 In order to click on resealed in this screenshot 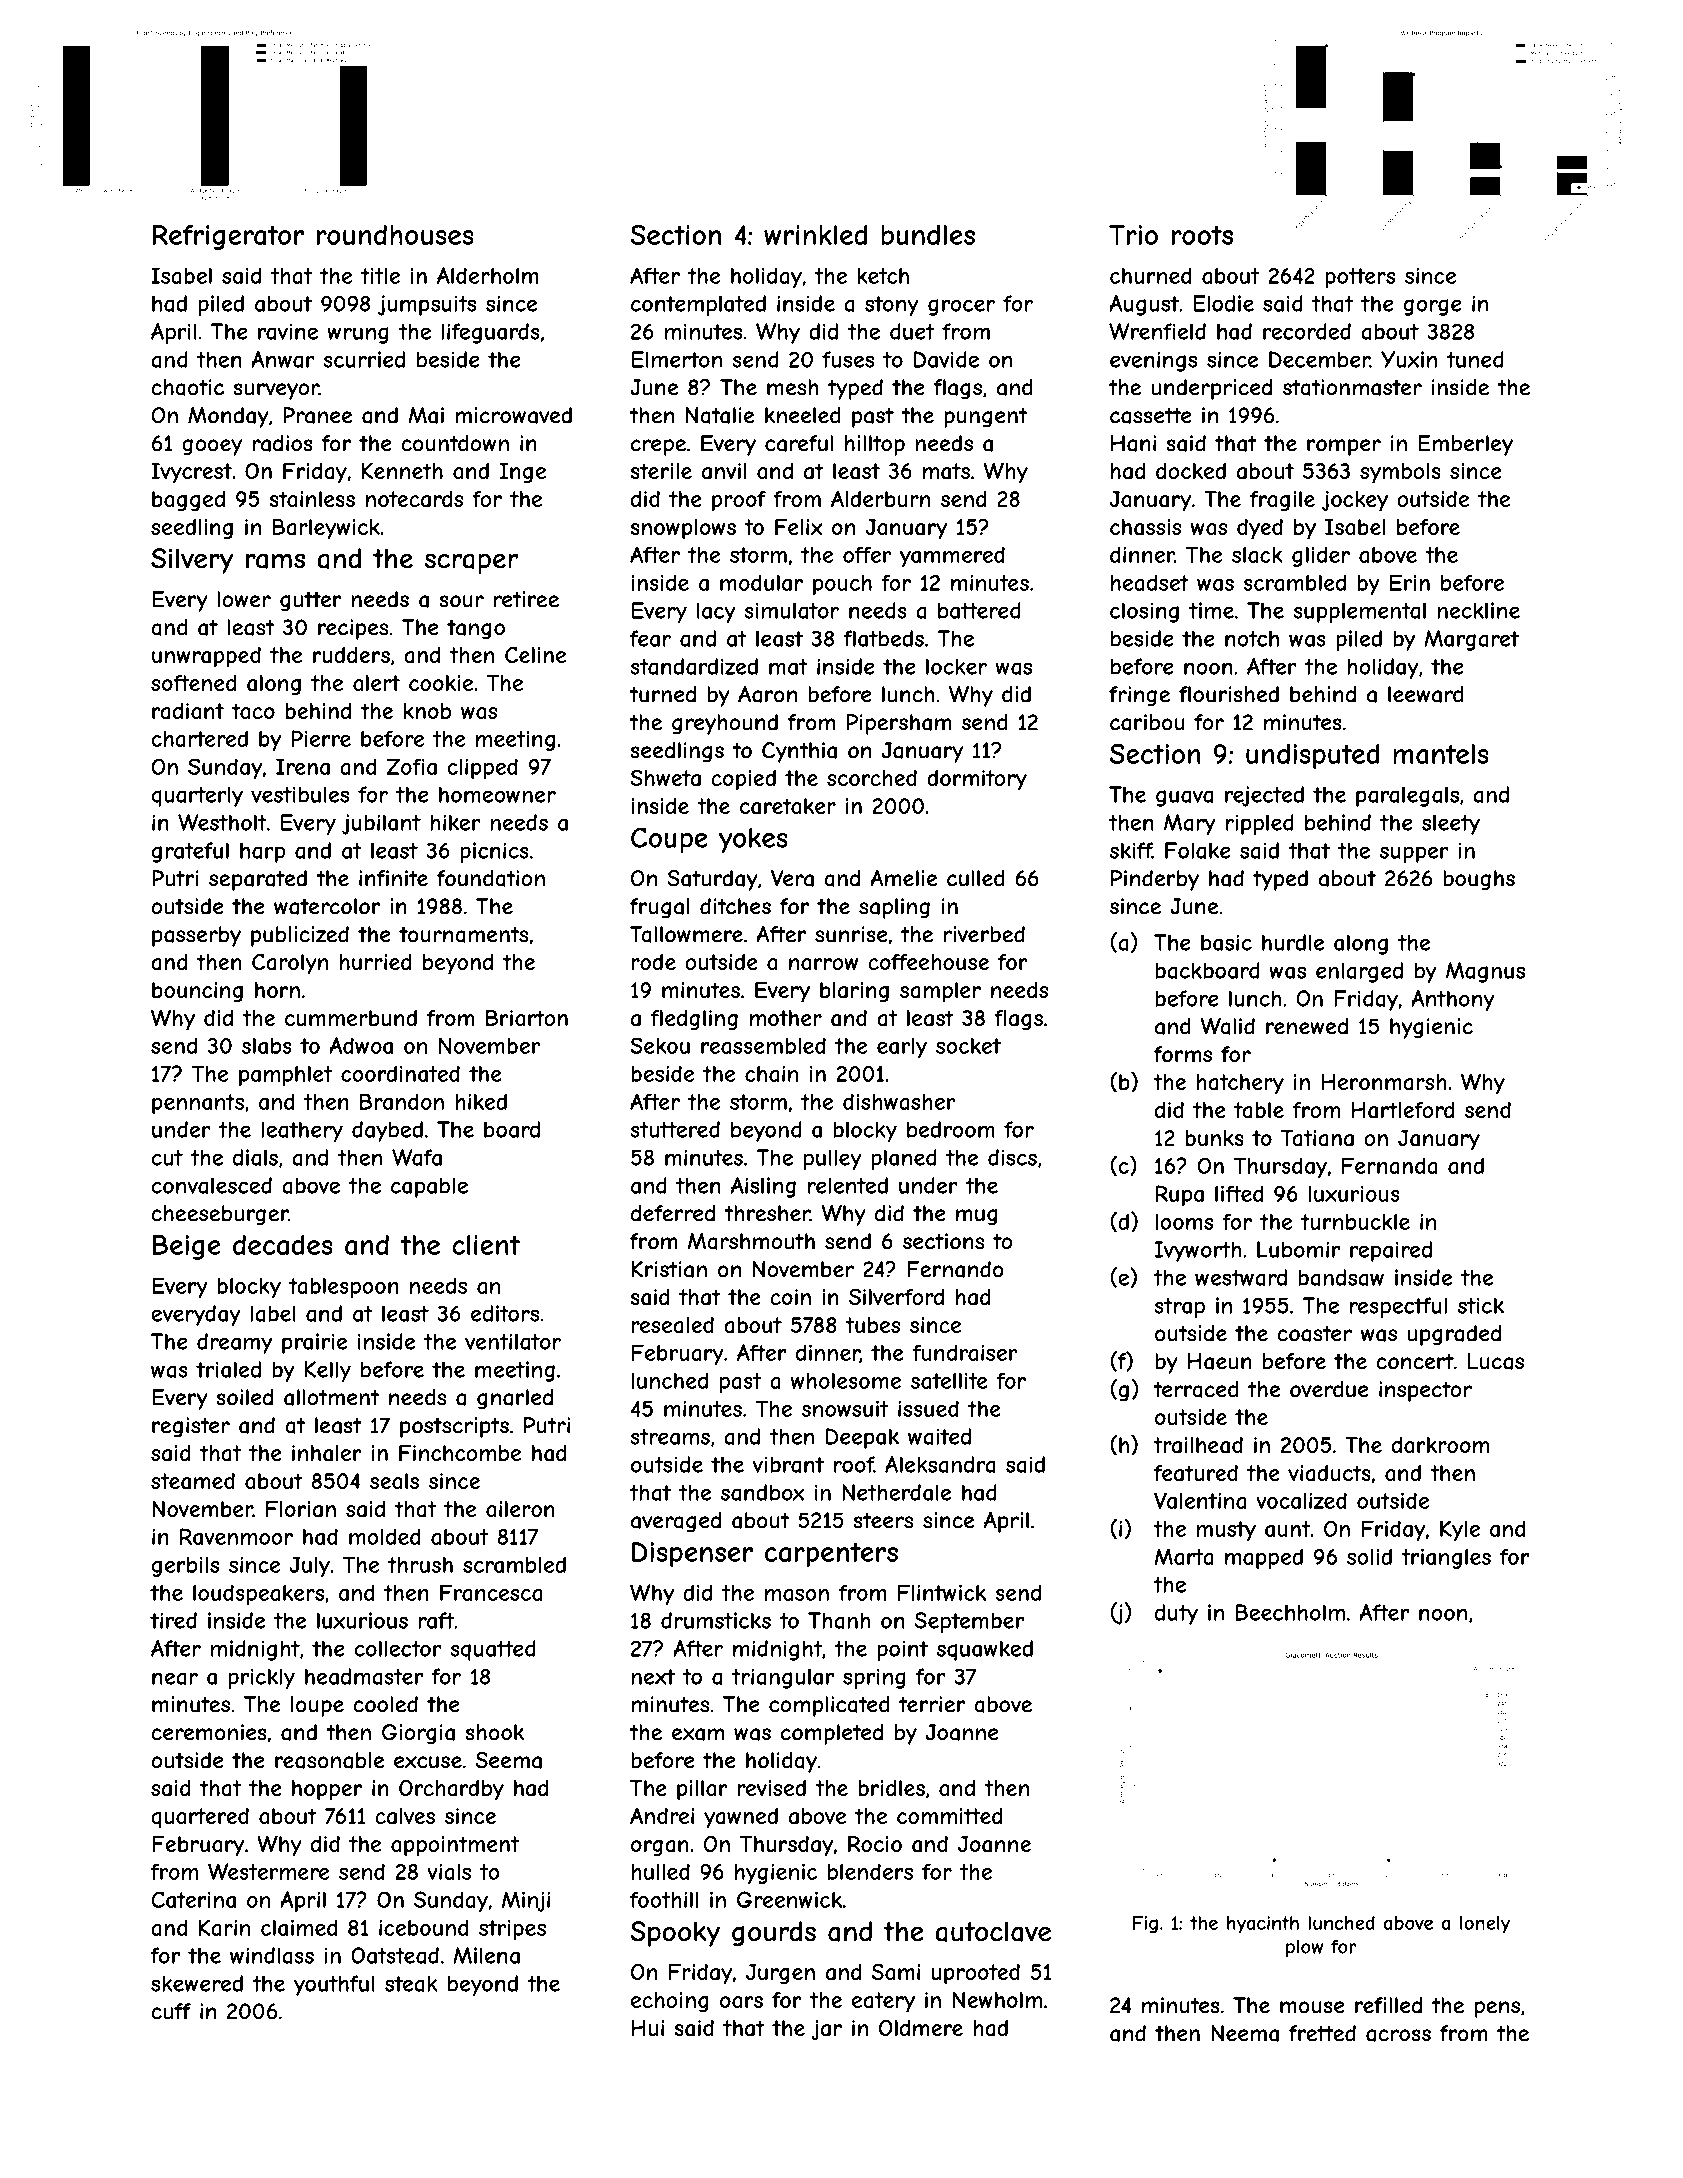, I will do `click(672, 1325)`.
